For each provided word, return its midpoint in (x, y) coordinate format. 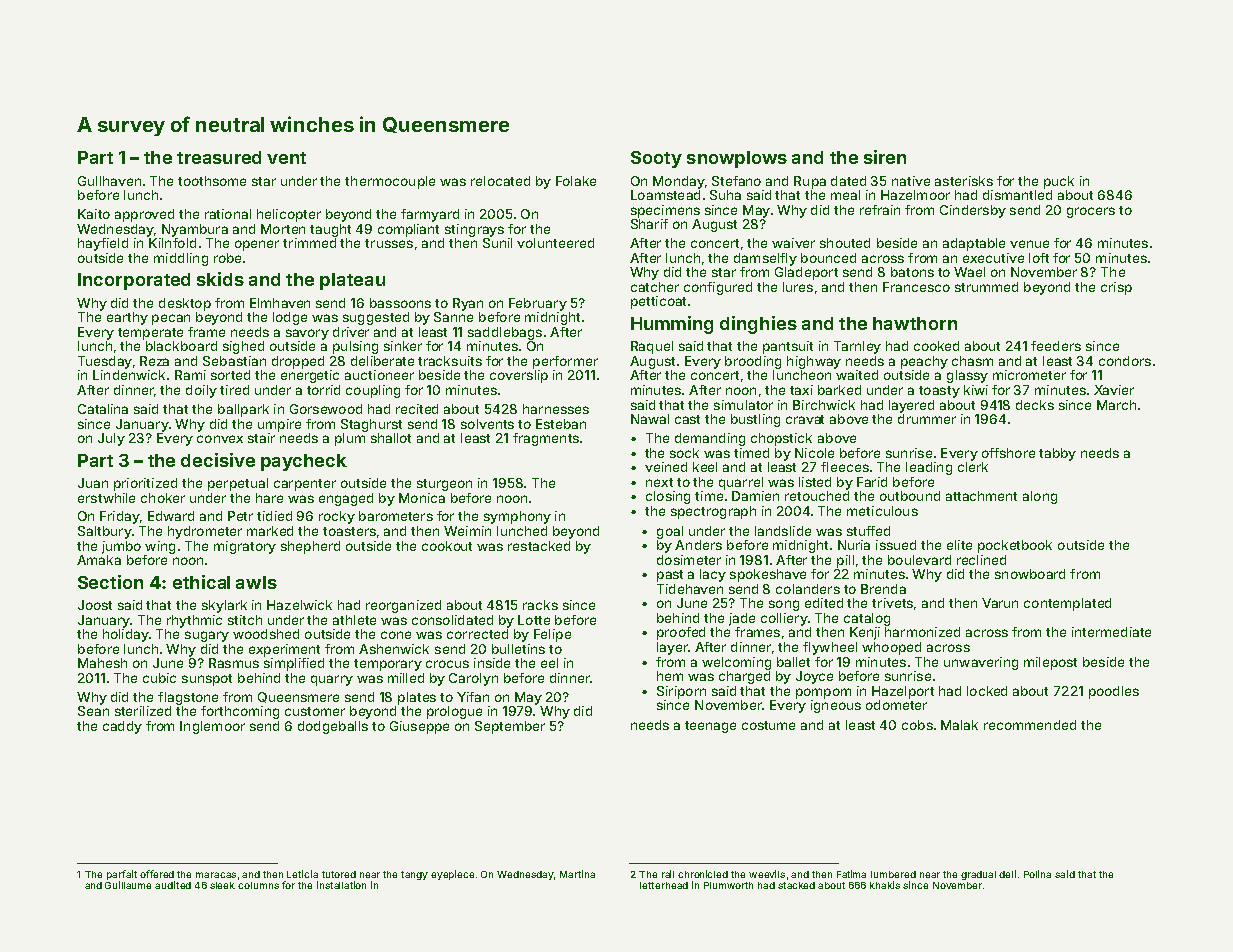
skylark (224, 606)
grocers (1091, 212)
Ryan (468, 304)
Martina (577, 874)
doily (201, 391)
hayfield (103, 244)
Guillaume (128, 885)
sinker (403, 346)
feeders (1056, 346)
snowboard (1030, 574)
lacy (713, 575)
